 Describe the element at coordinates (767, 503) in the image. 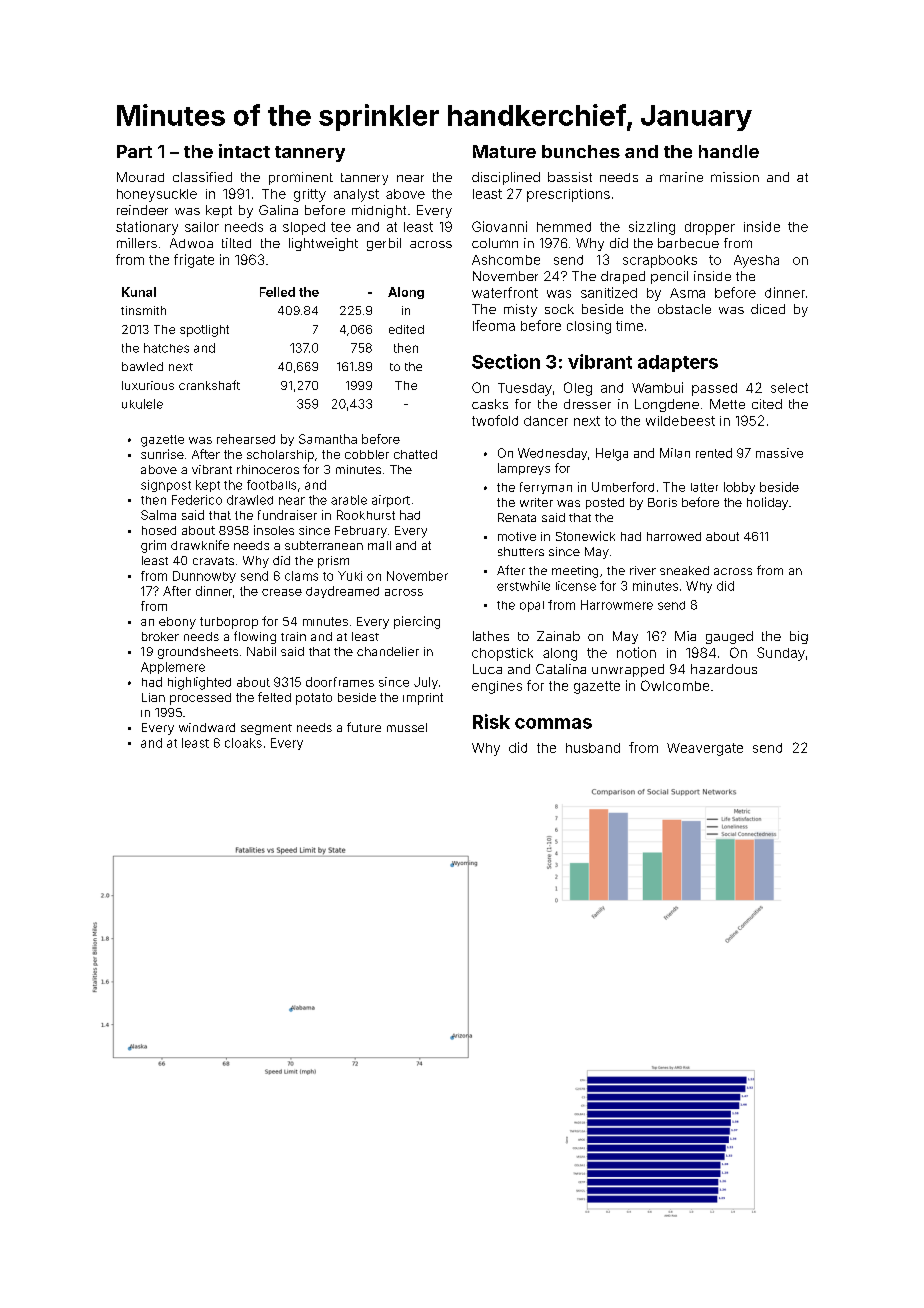

I see `holiday` at that location.
